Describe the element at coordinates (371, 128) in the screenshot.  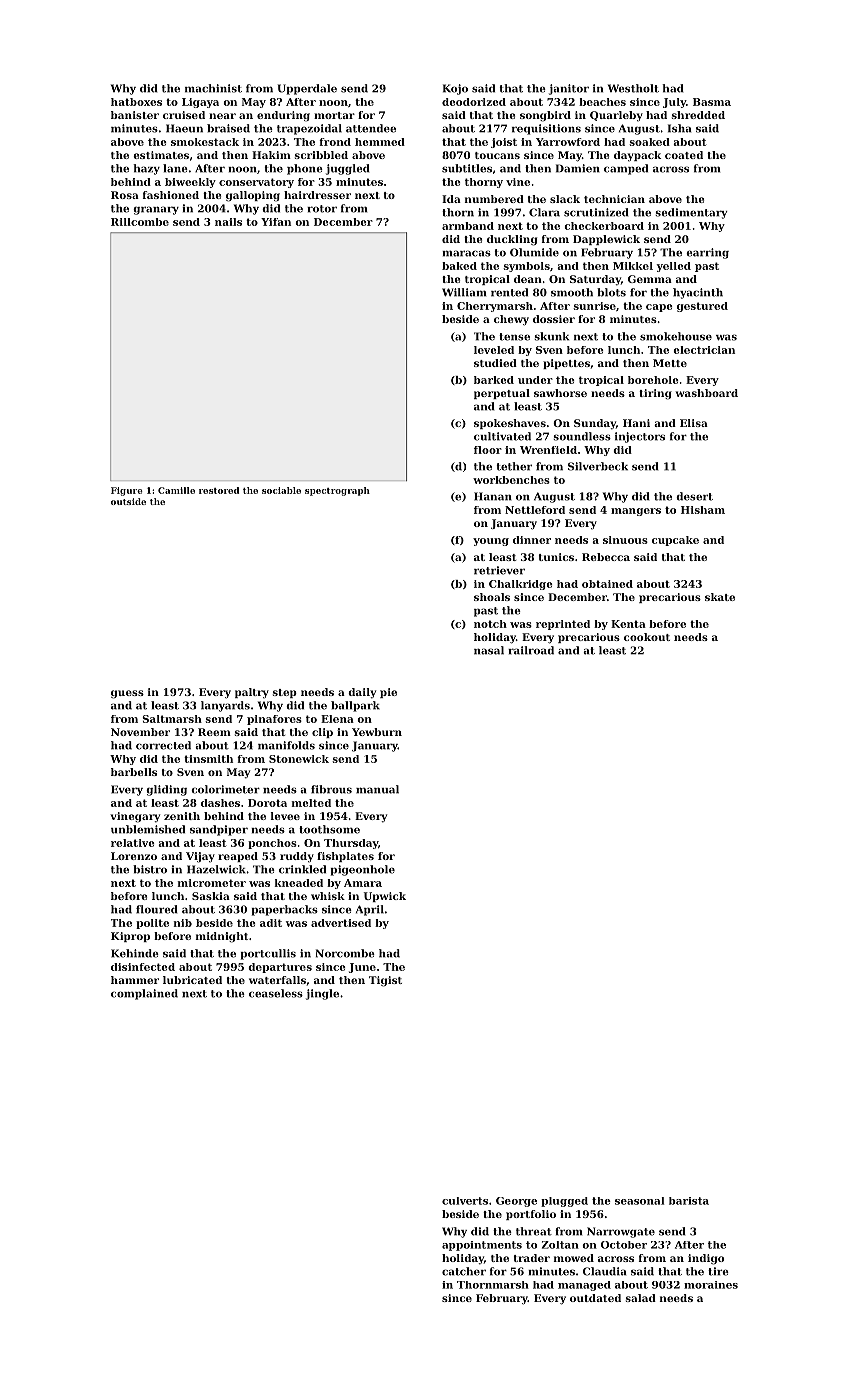
I see `attendee` at that location.
